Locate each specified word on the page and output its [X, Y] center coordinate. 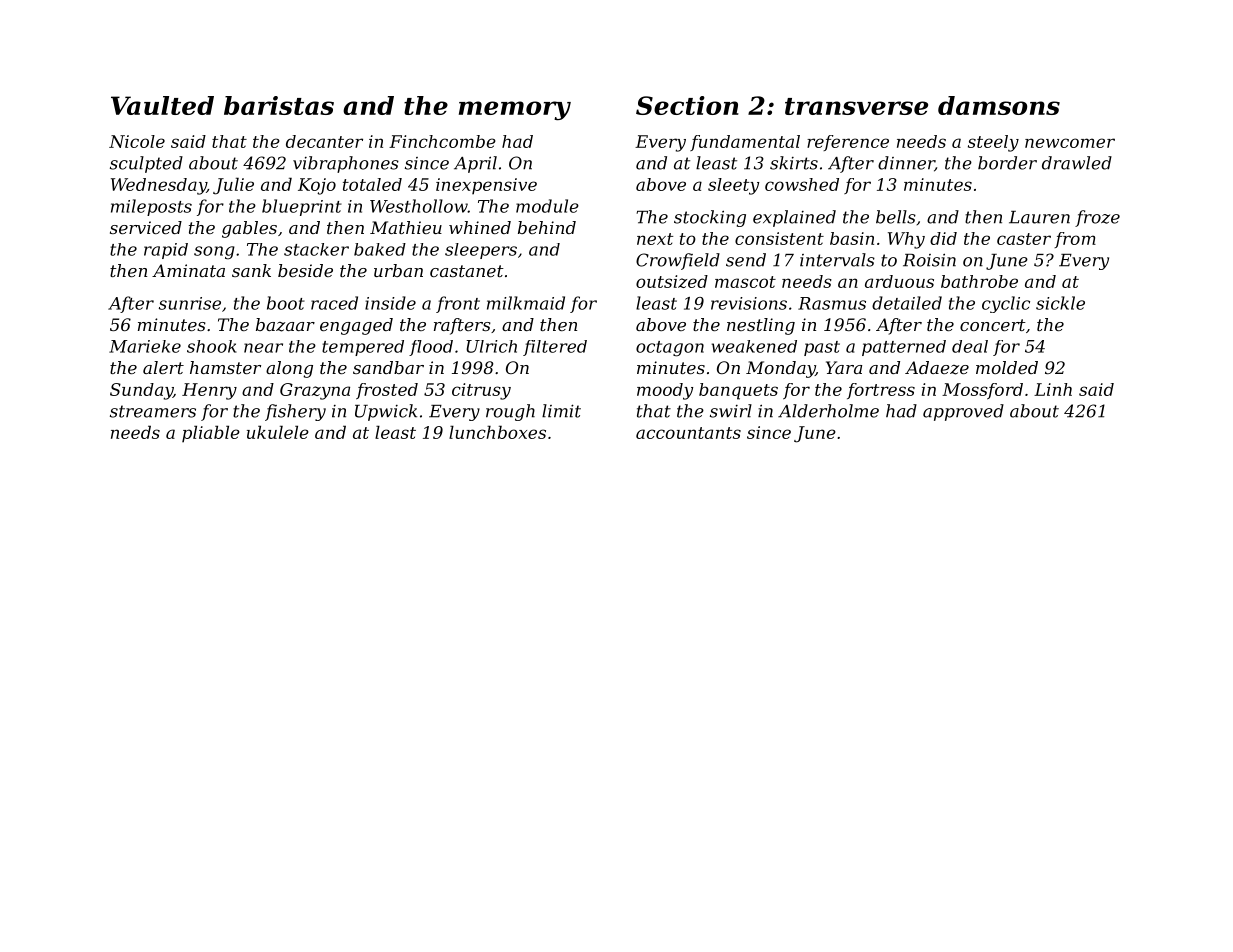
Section [687, 105]
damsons [999, 105]
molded [1007, 367]
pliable [211, 434]
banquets [738, 391]
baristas [279, 105]
